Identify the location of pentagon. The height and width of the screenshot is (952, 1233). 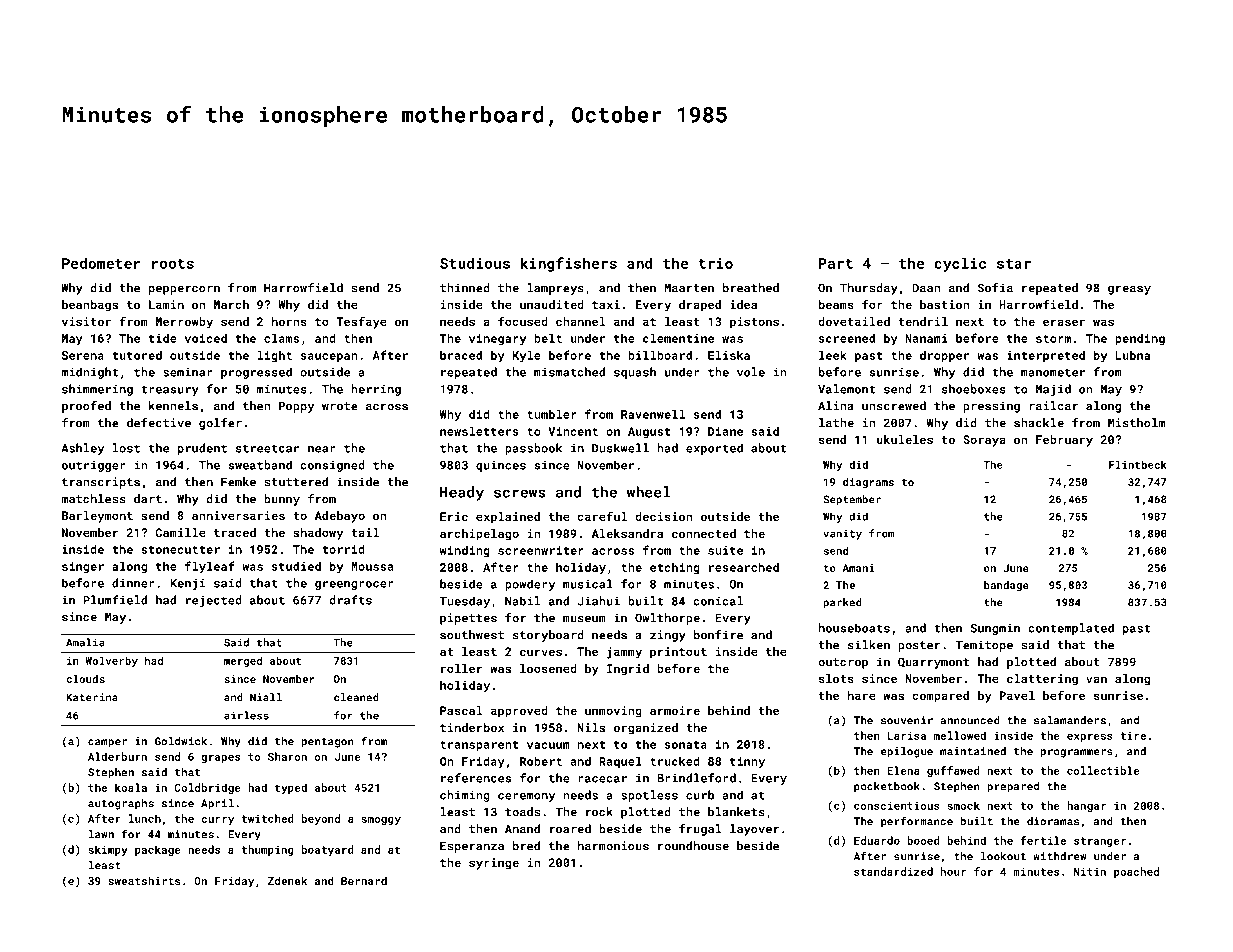
(328, 743).
